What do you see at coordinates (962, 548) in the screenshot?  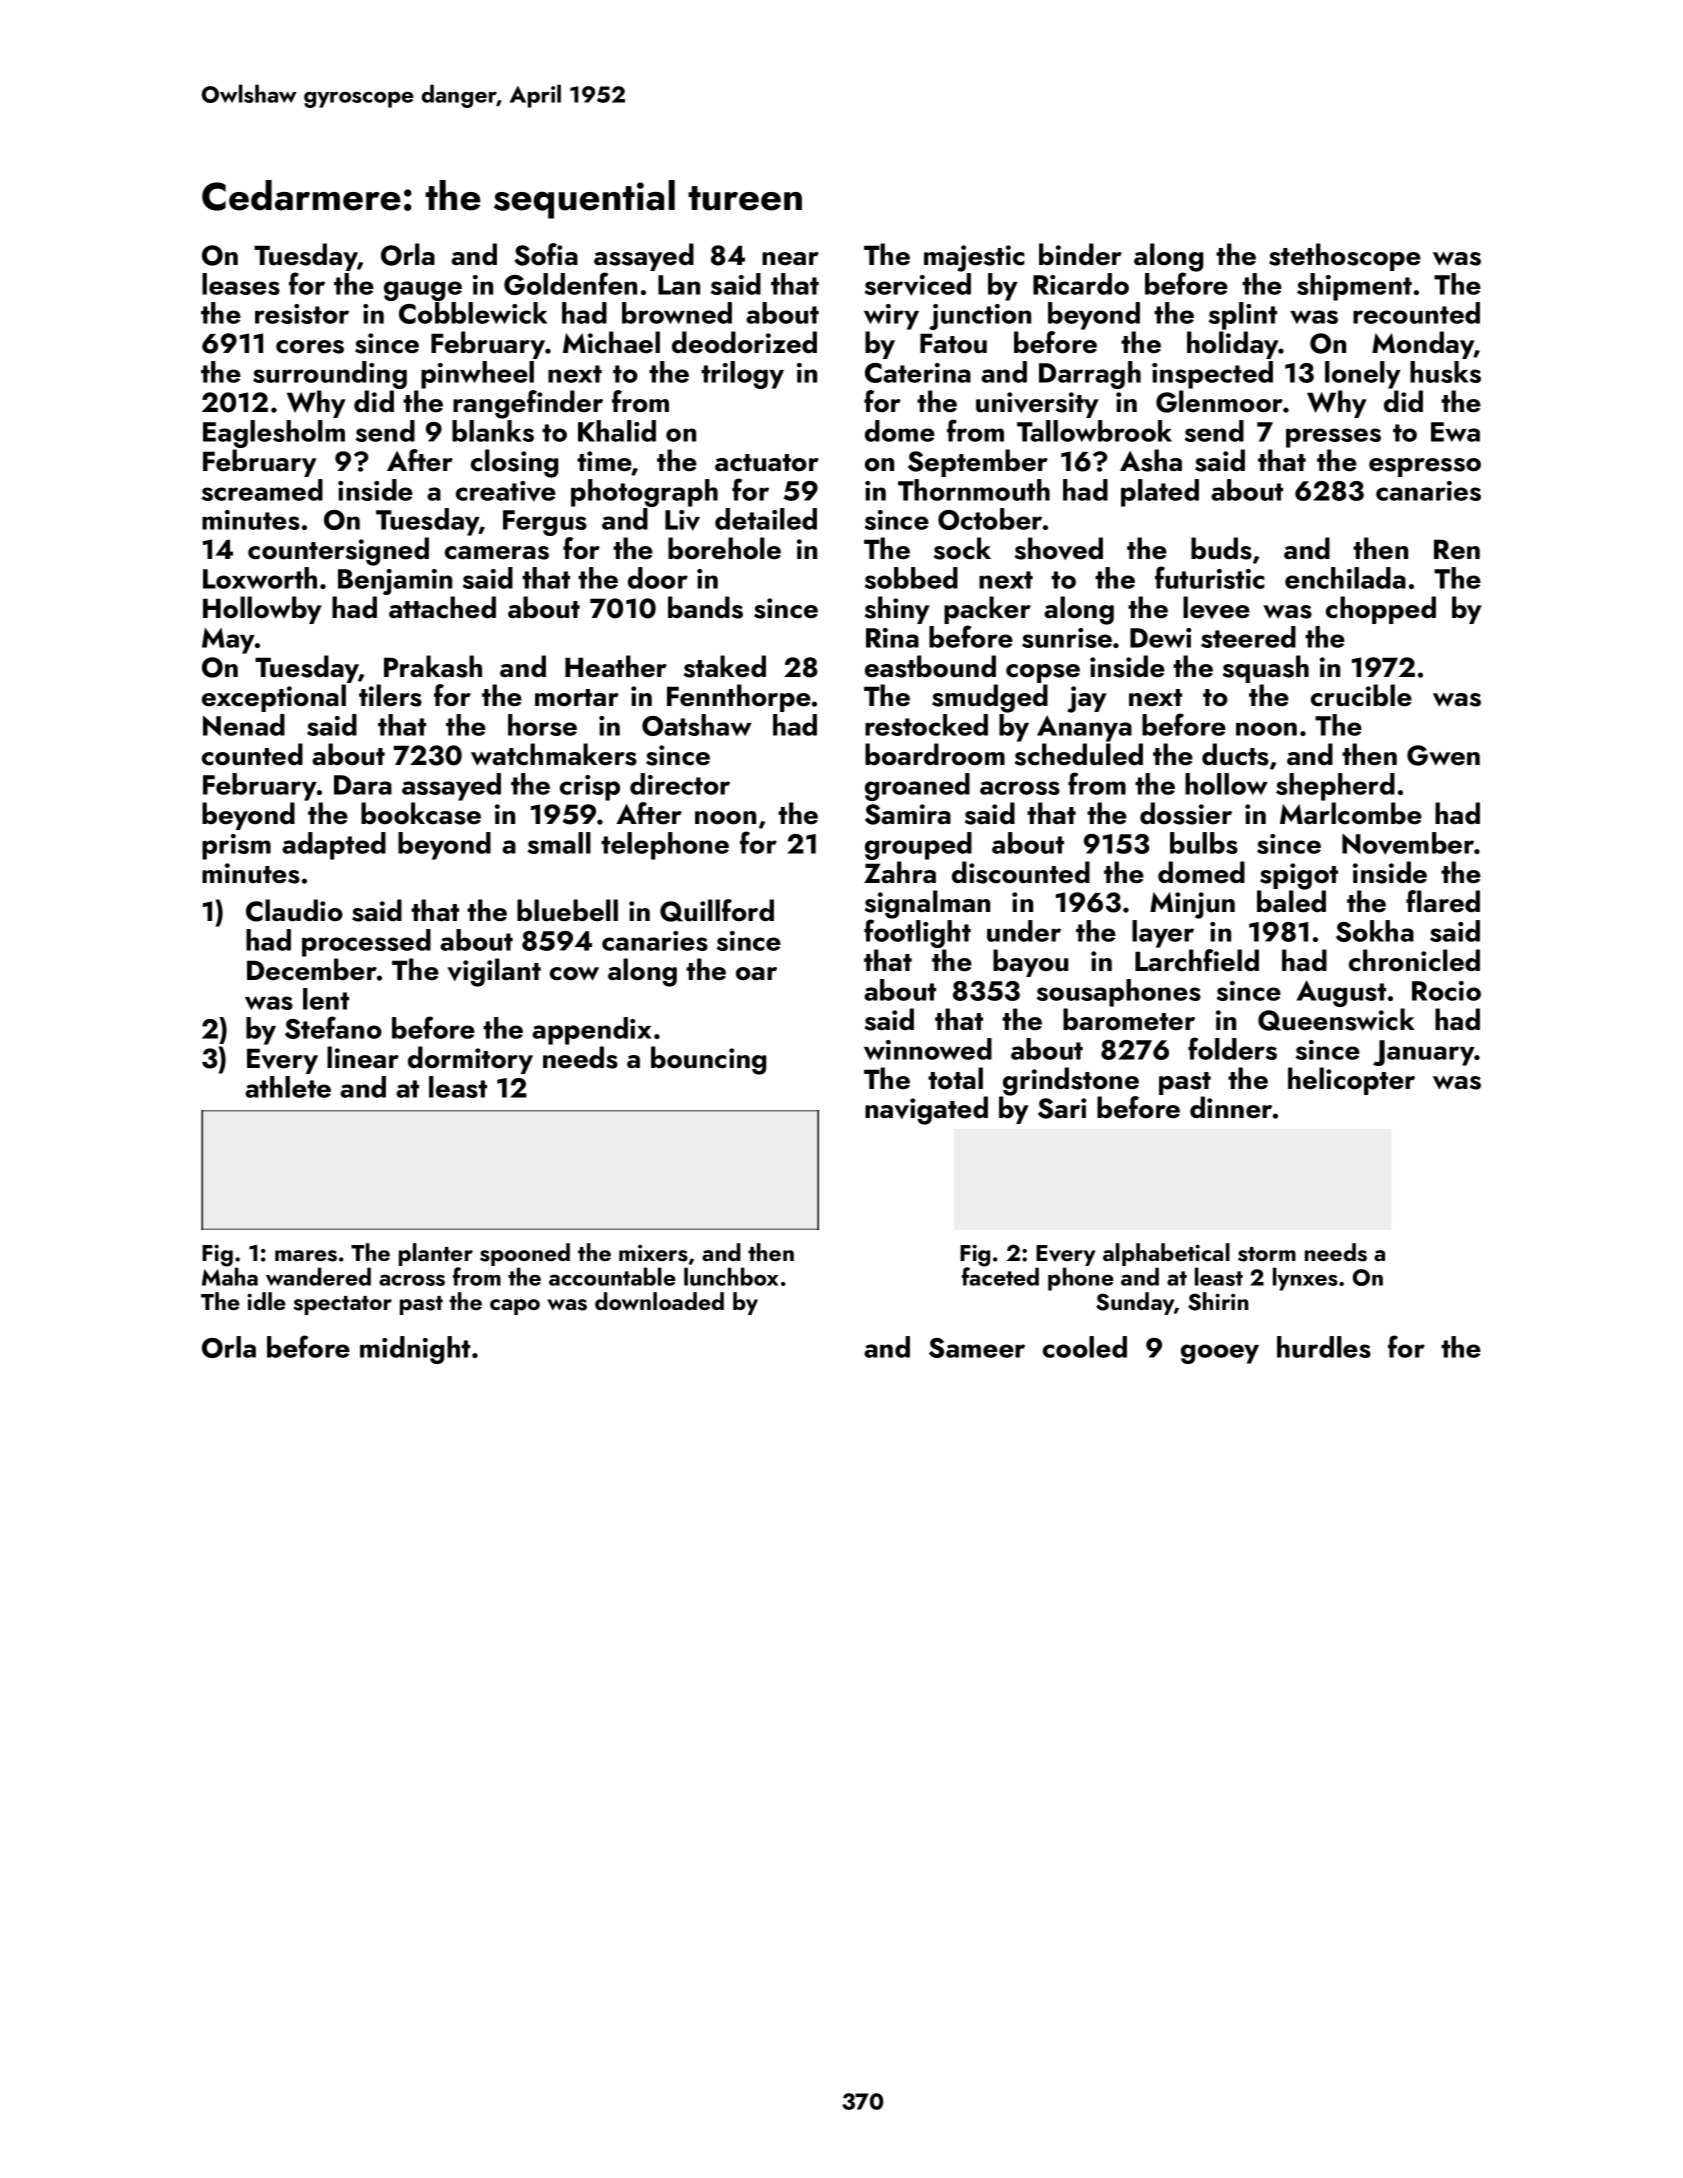 I see `sock` at bounding box center [962, 548].
